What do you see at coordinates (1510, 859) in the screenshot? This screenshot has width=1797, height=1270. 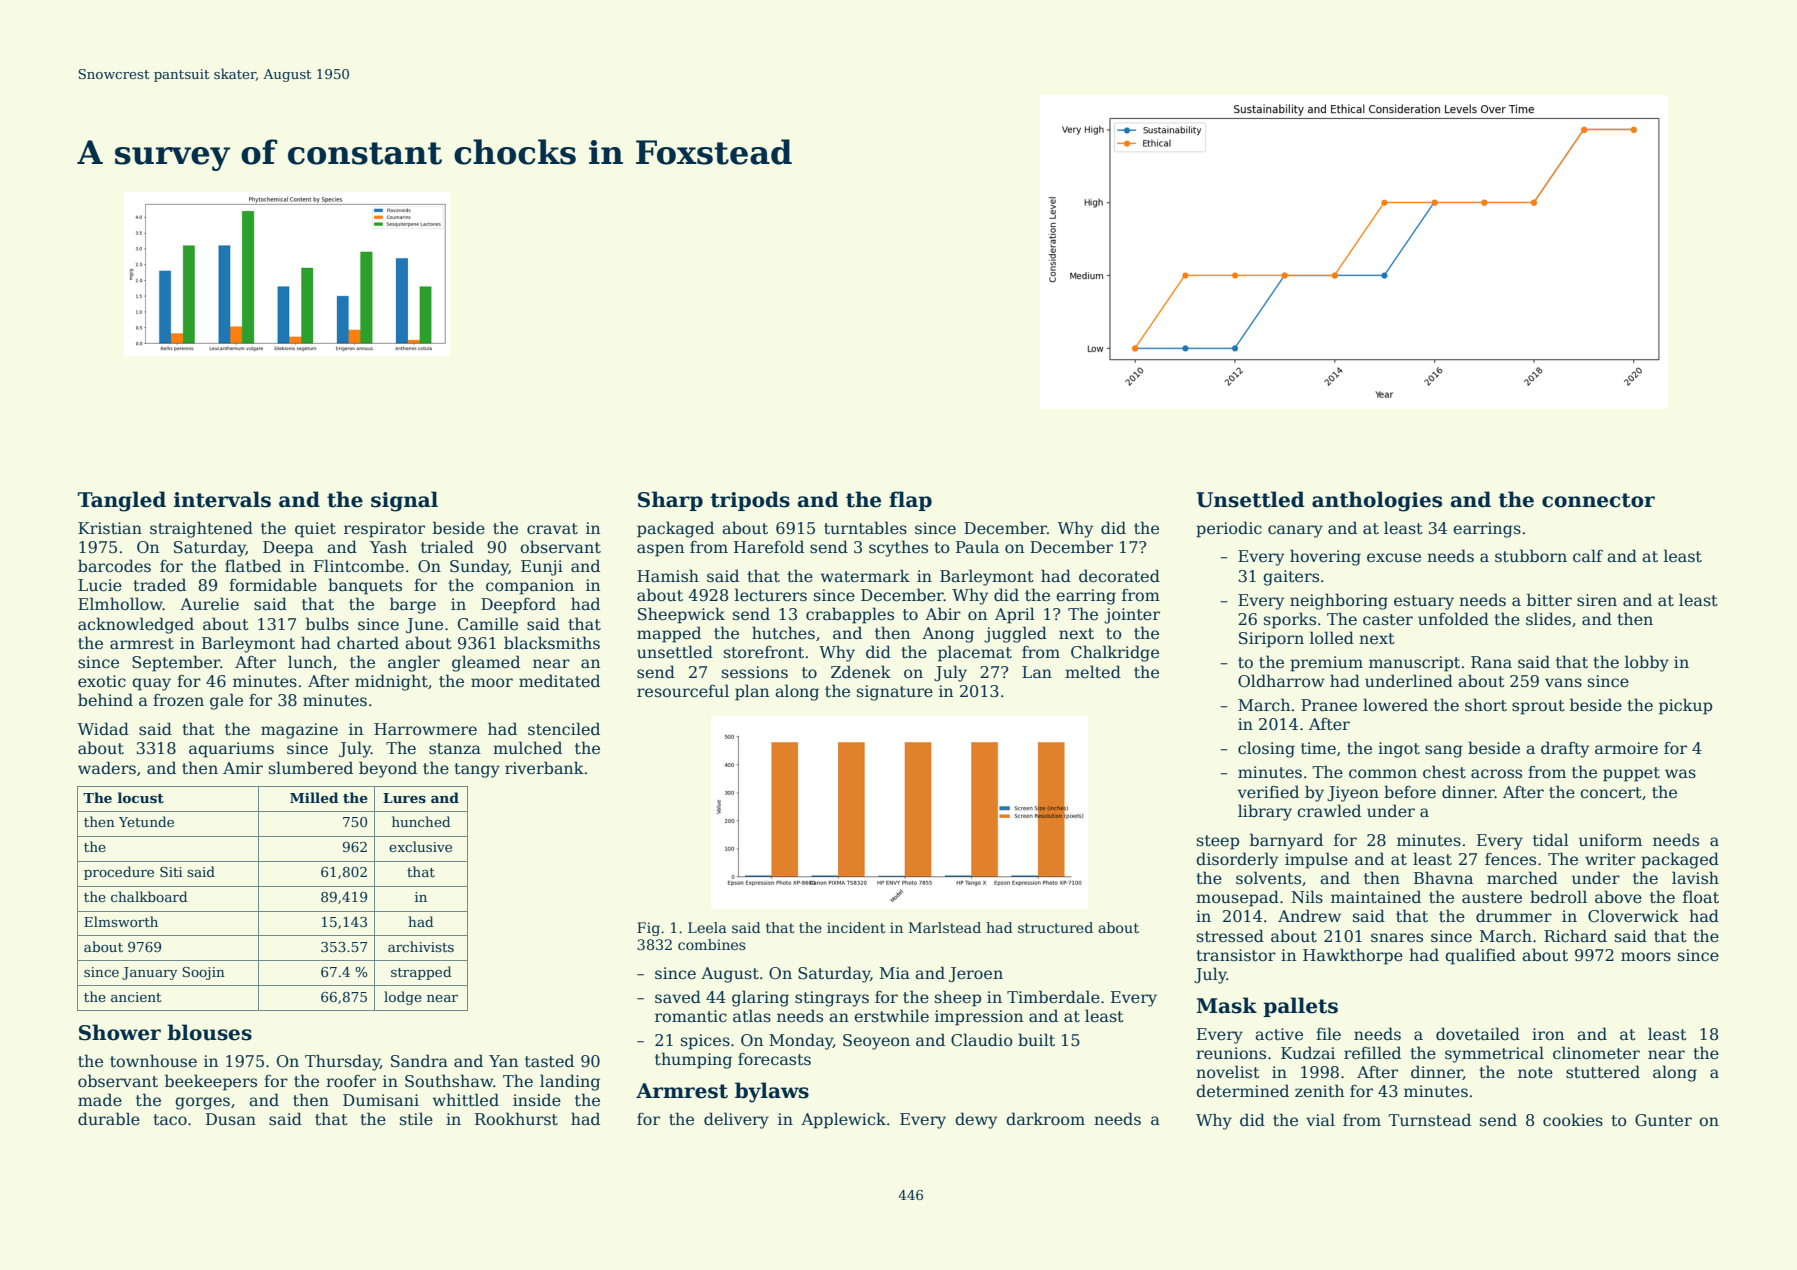 I see `fences` at bounding box center [1510, 859].
